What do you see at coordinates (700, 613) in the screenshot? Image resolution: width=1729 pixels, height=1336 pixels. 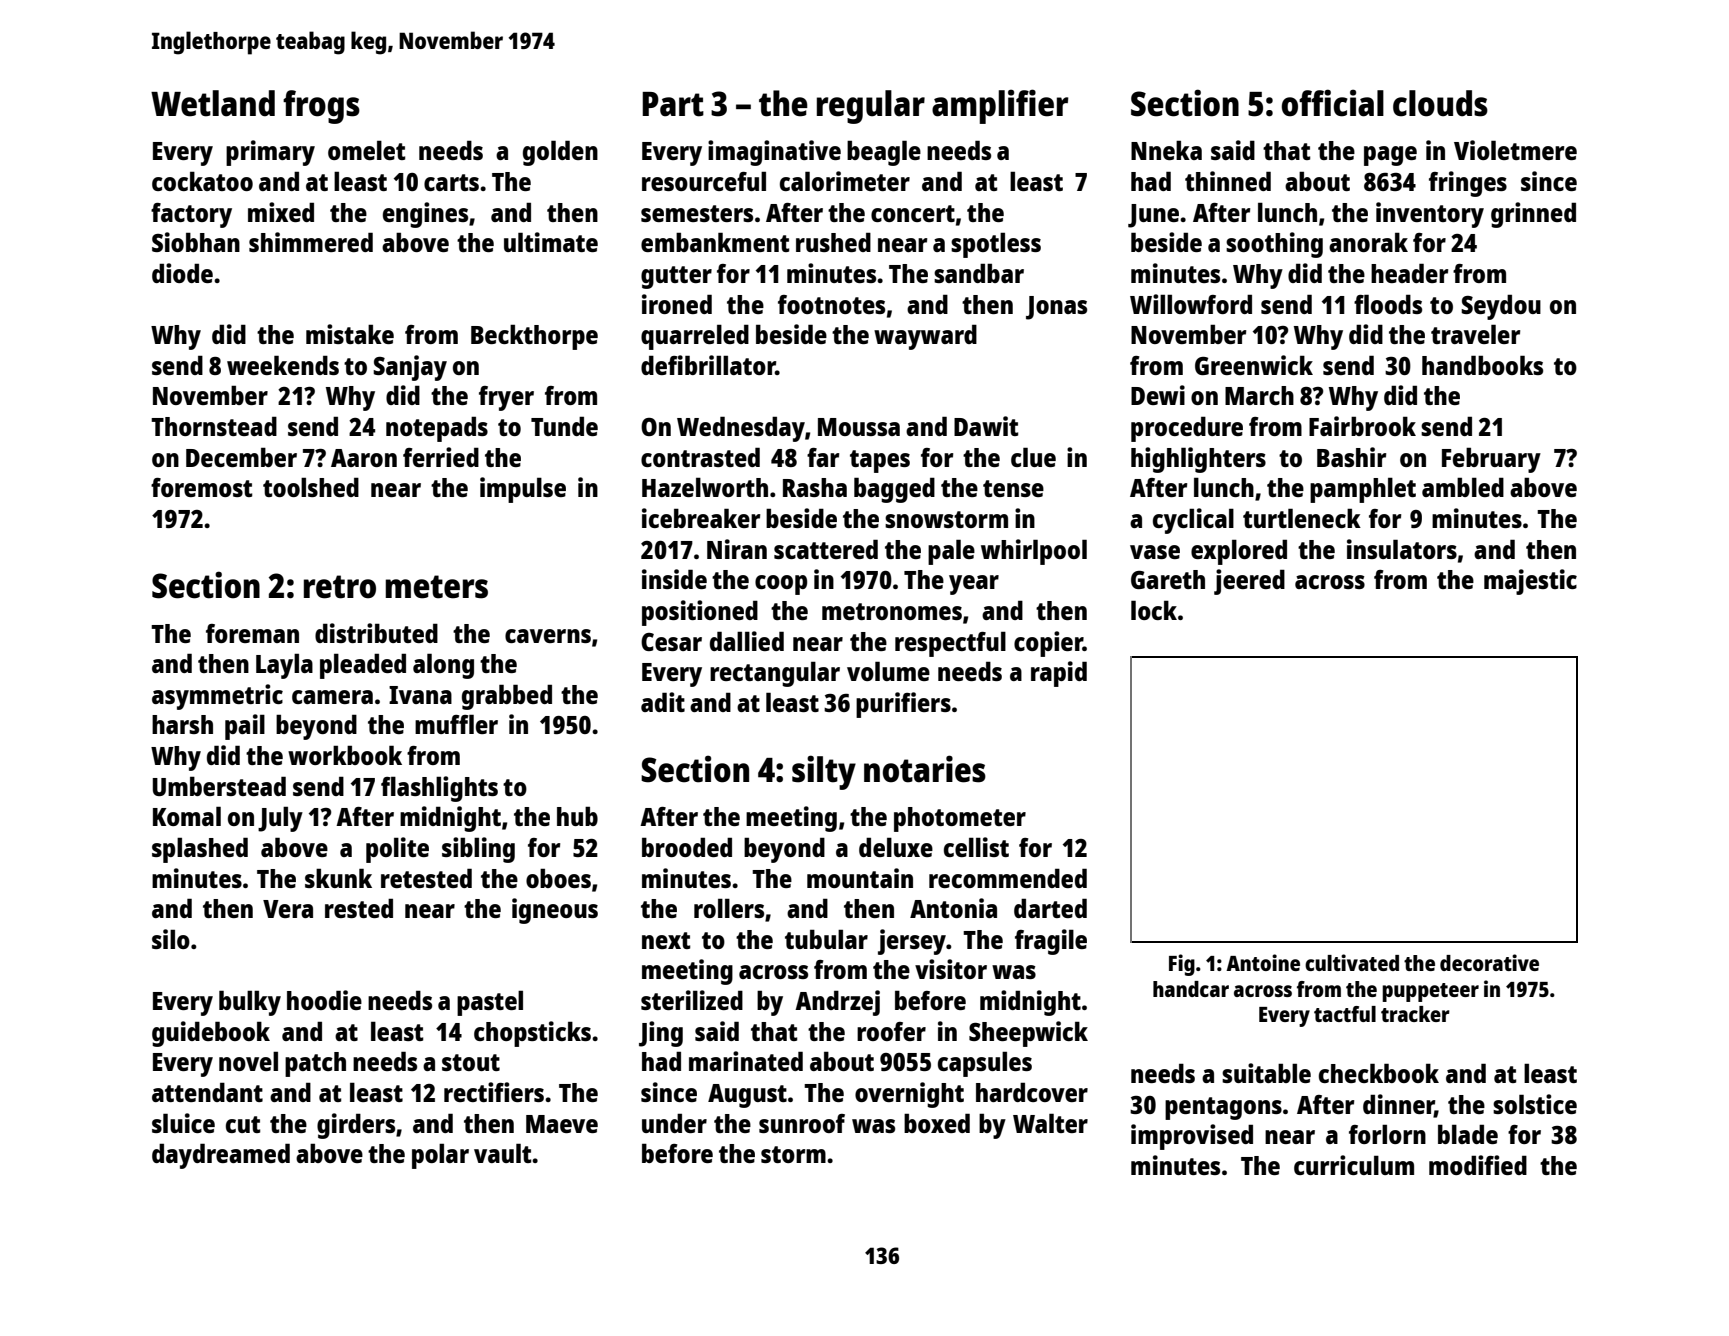 I see `positioned` at bounding box center [700, 613].
